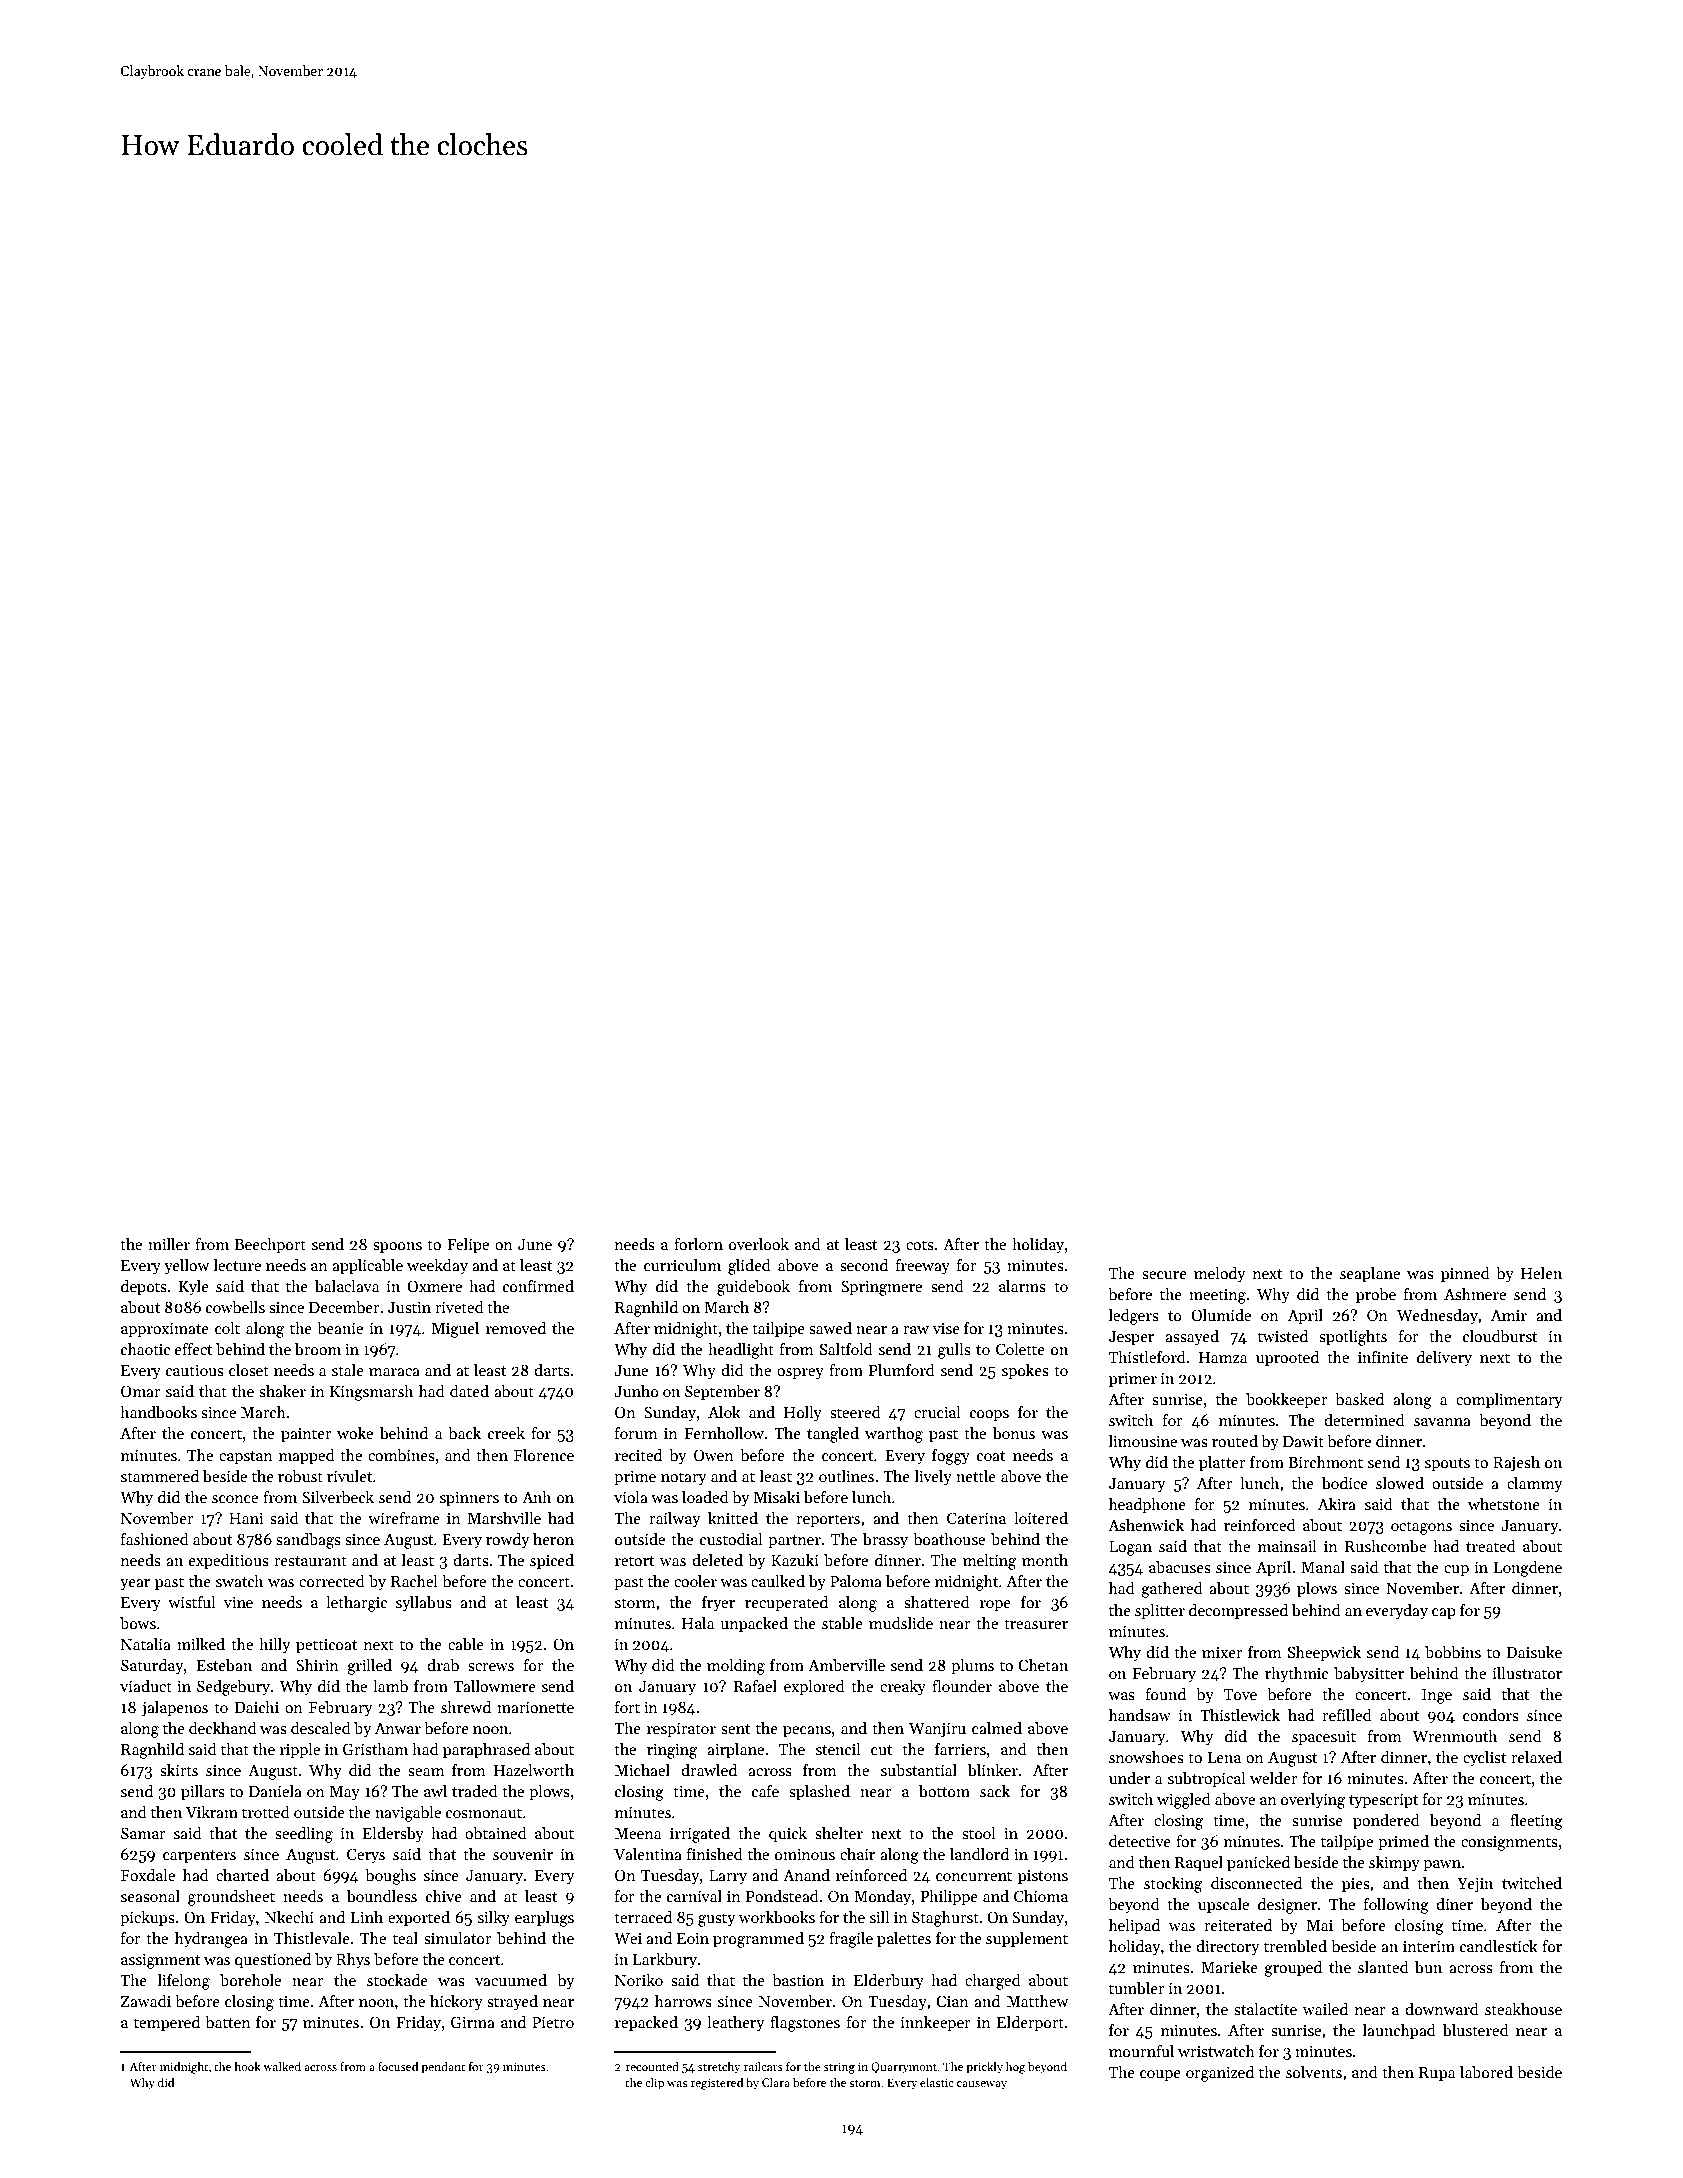  I want to click on twitched, so click(1532, 1883).
